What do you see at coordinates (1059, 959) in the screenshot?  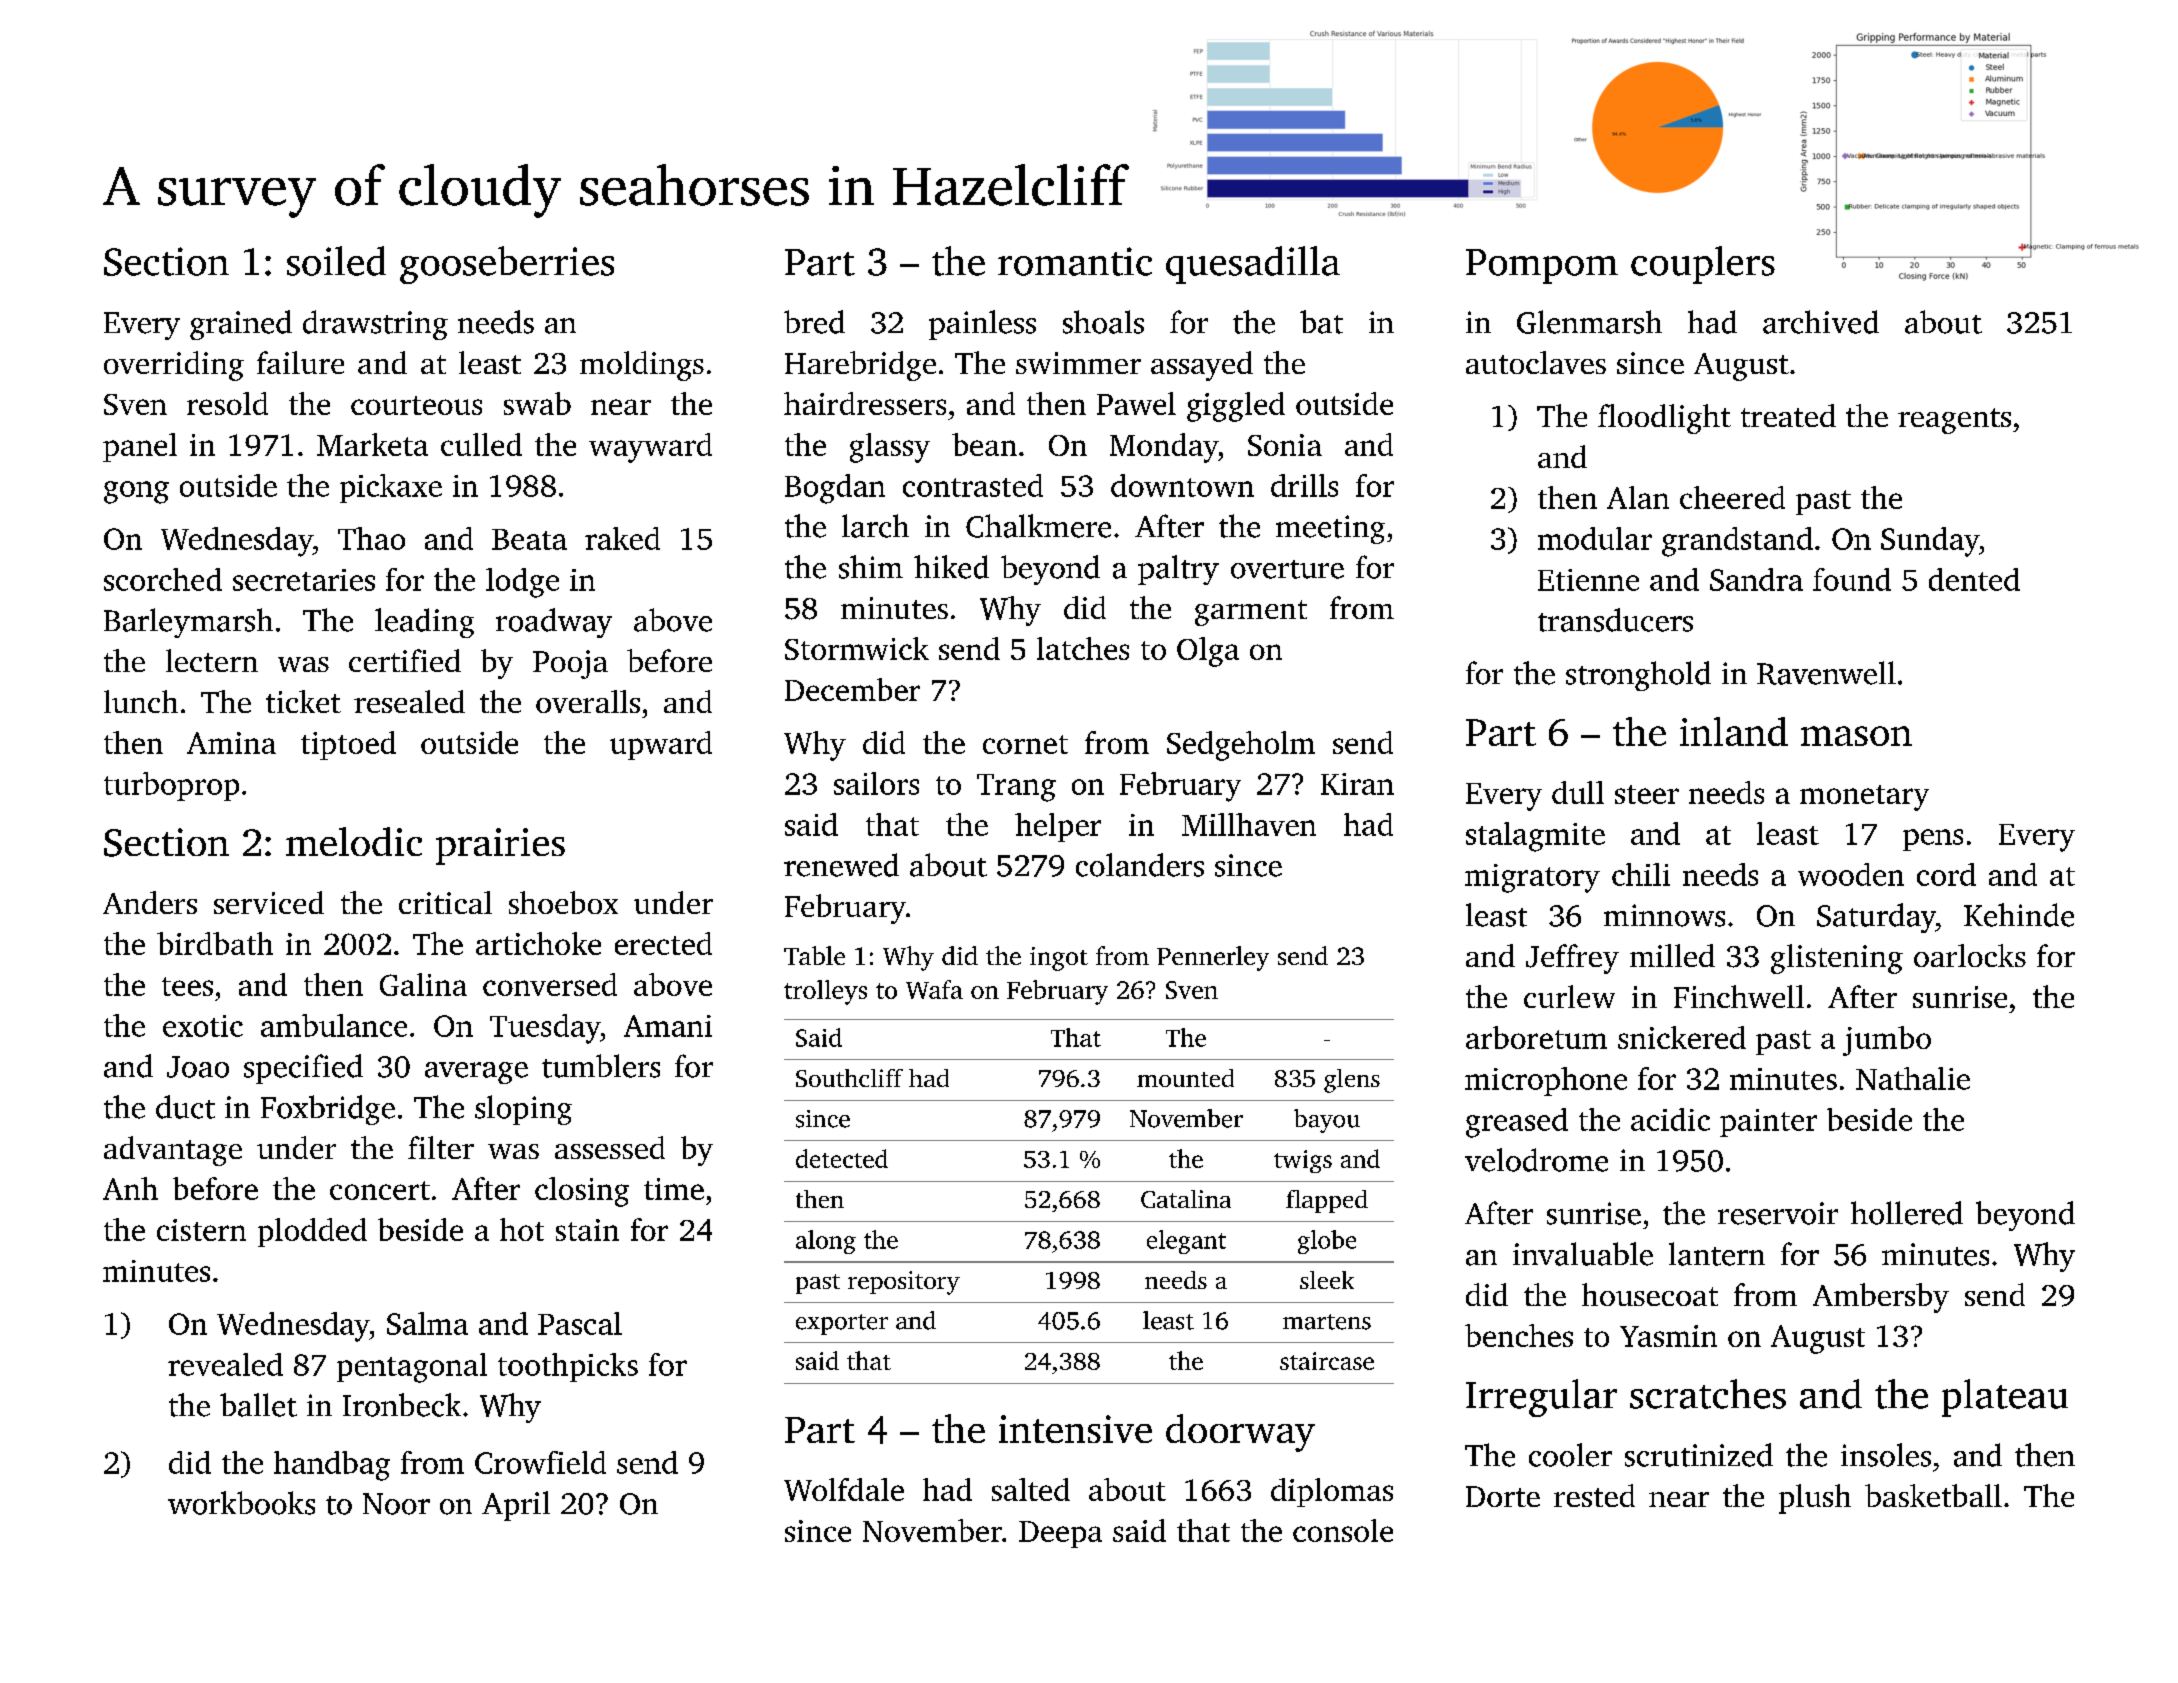 I see `ingot` at bounding box center [1059, 959].
